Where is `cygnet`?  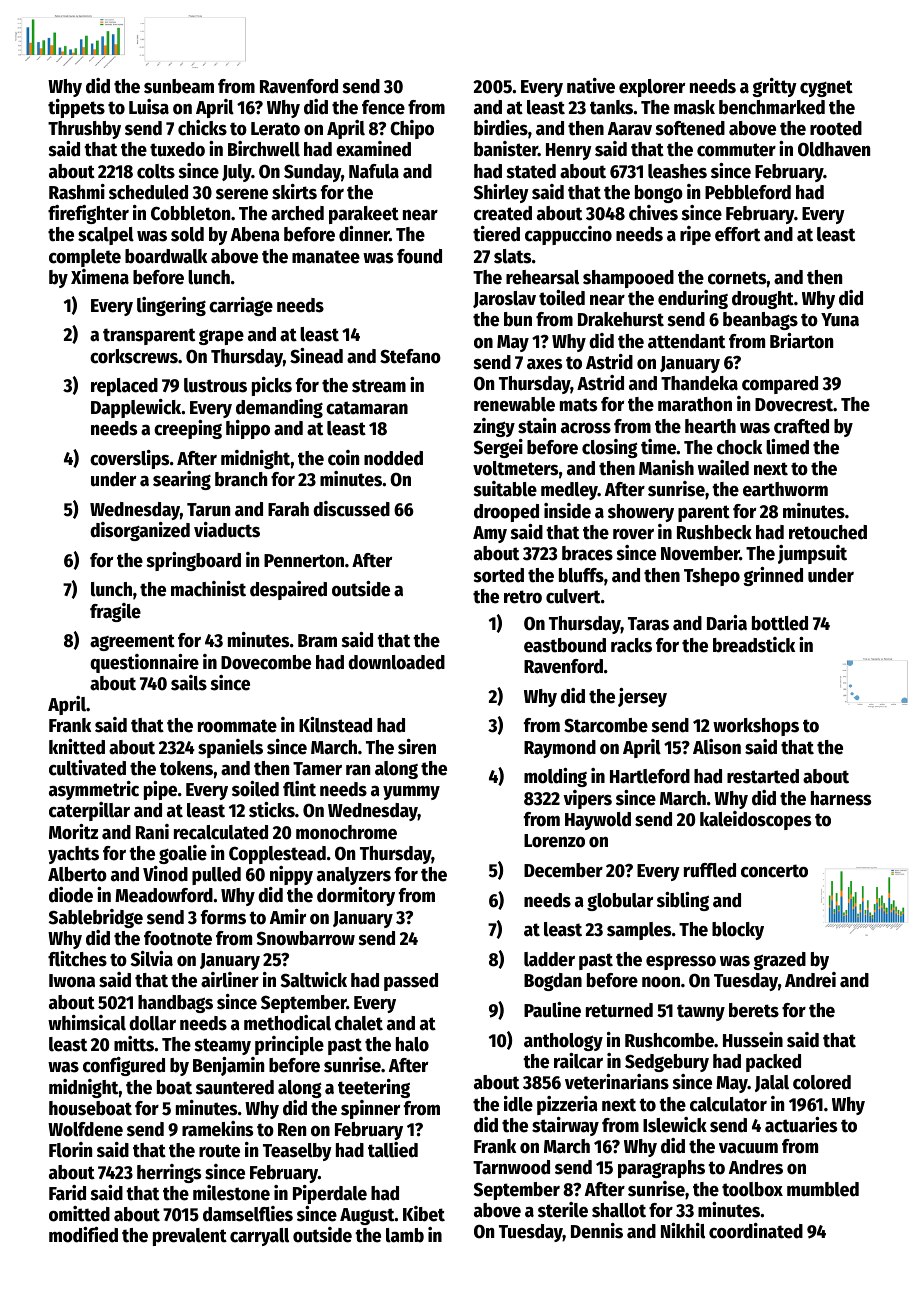
cygnet is located at coordinates (826, 88).
